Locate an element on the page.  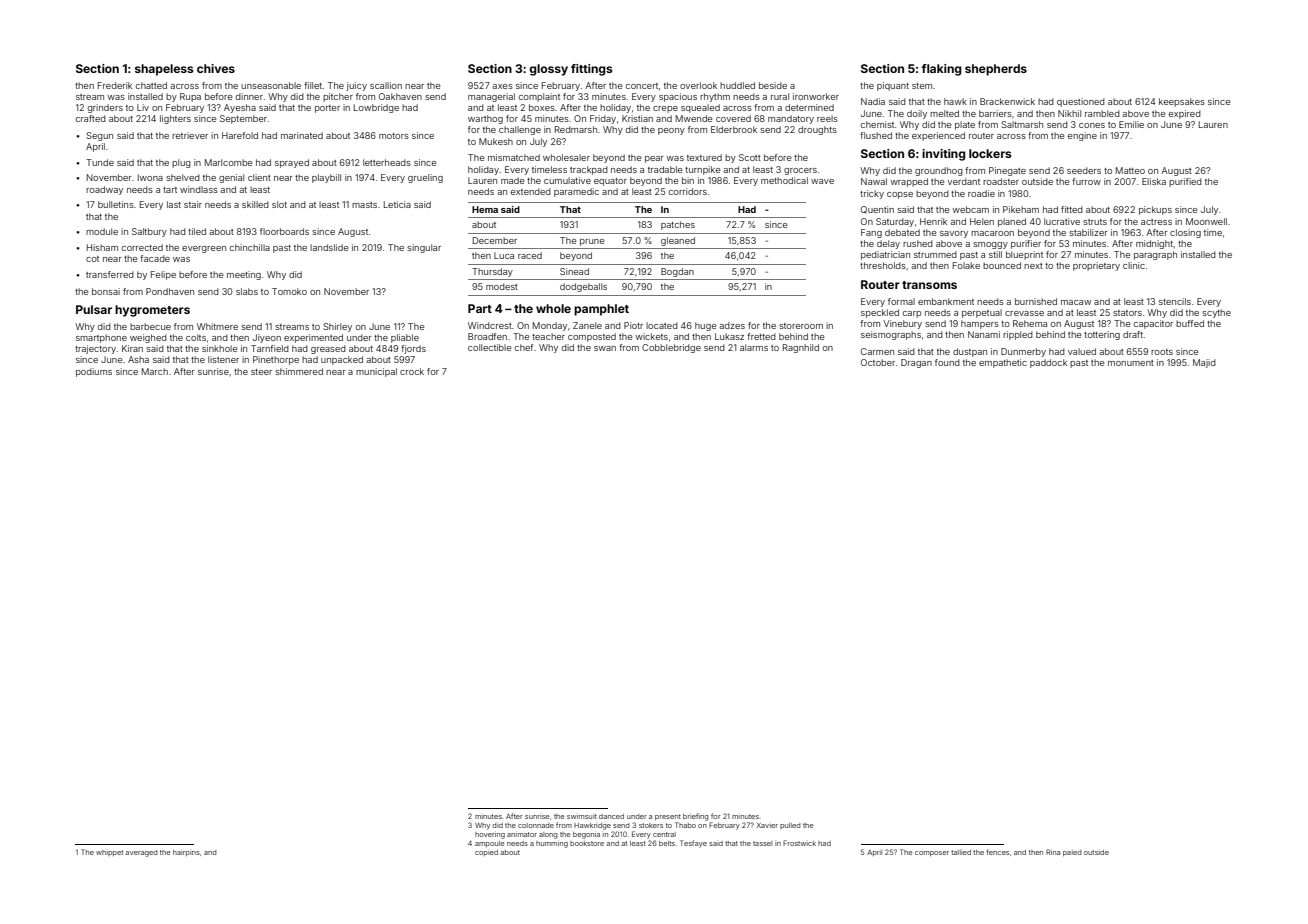
crock is located at coordinates (412, 371).
